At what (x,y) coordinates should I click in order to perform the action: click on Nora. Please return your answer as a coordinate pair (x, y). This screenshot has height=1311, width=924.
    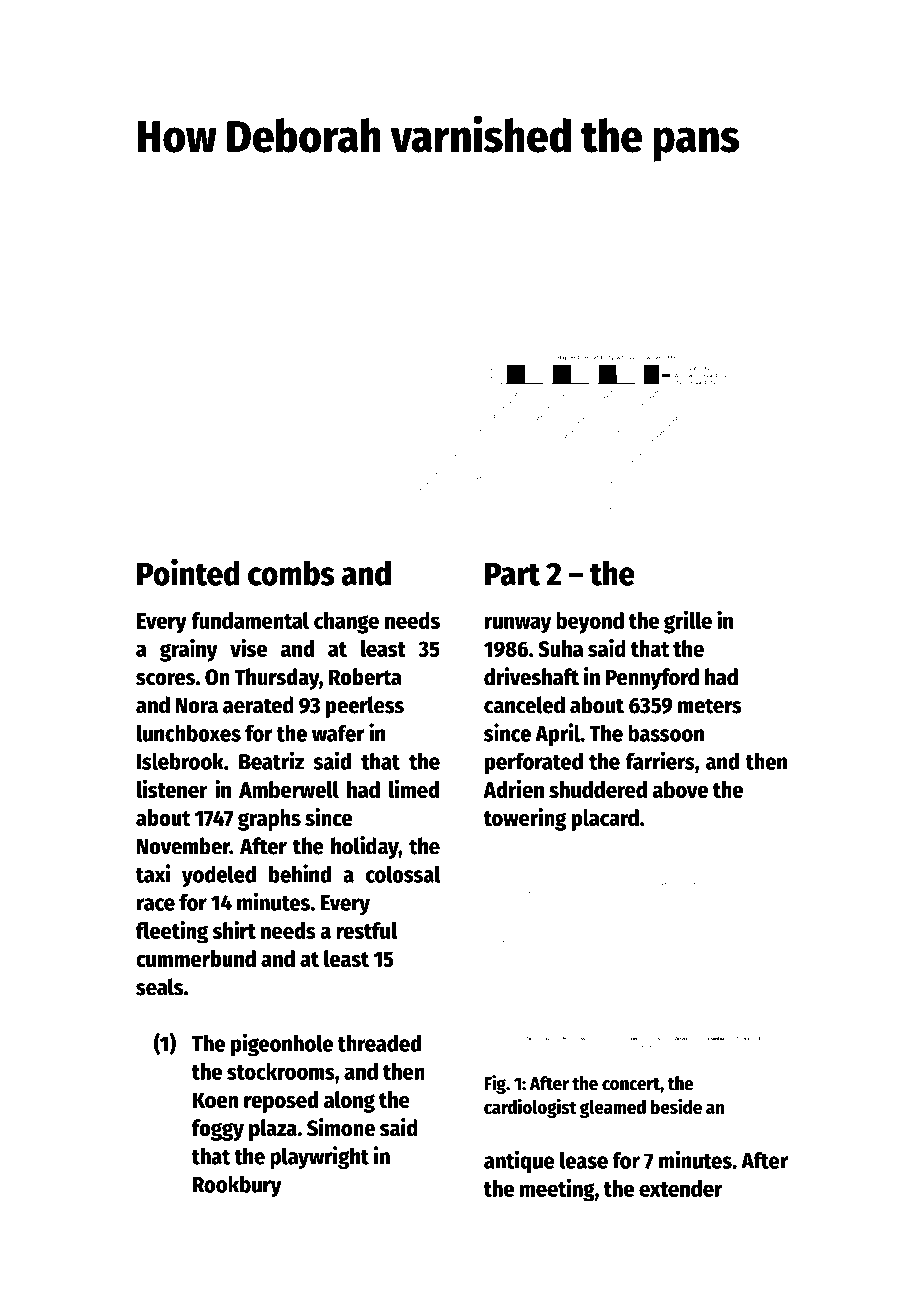
    Looking at the image, I should click on (197, 706).
